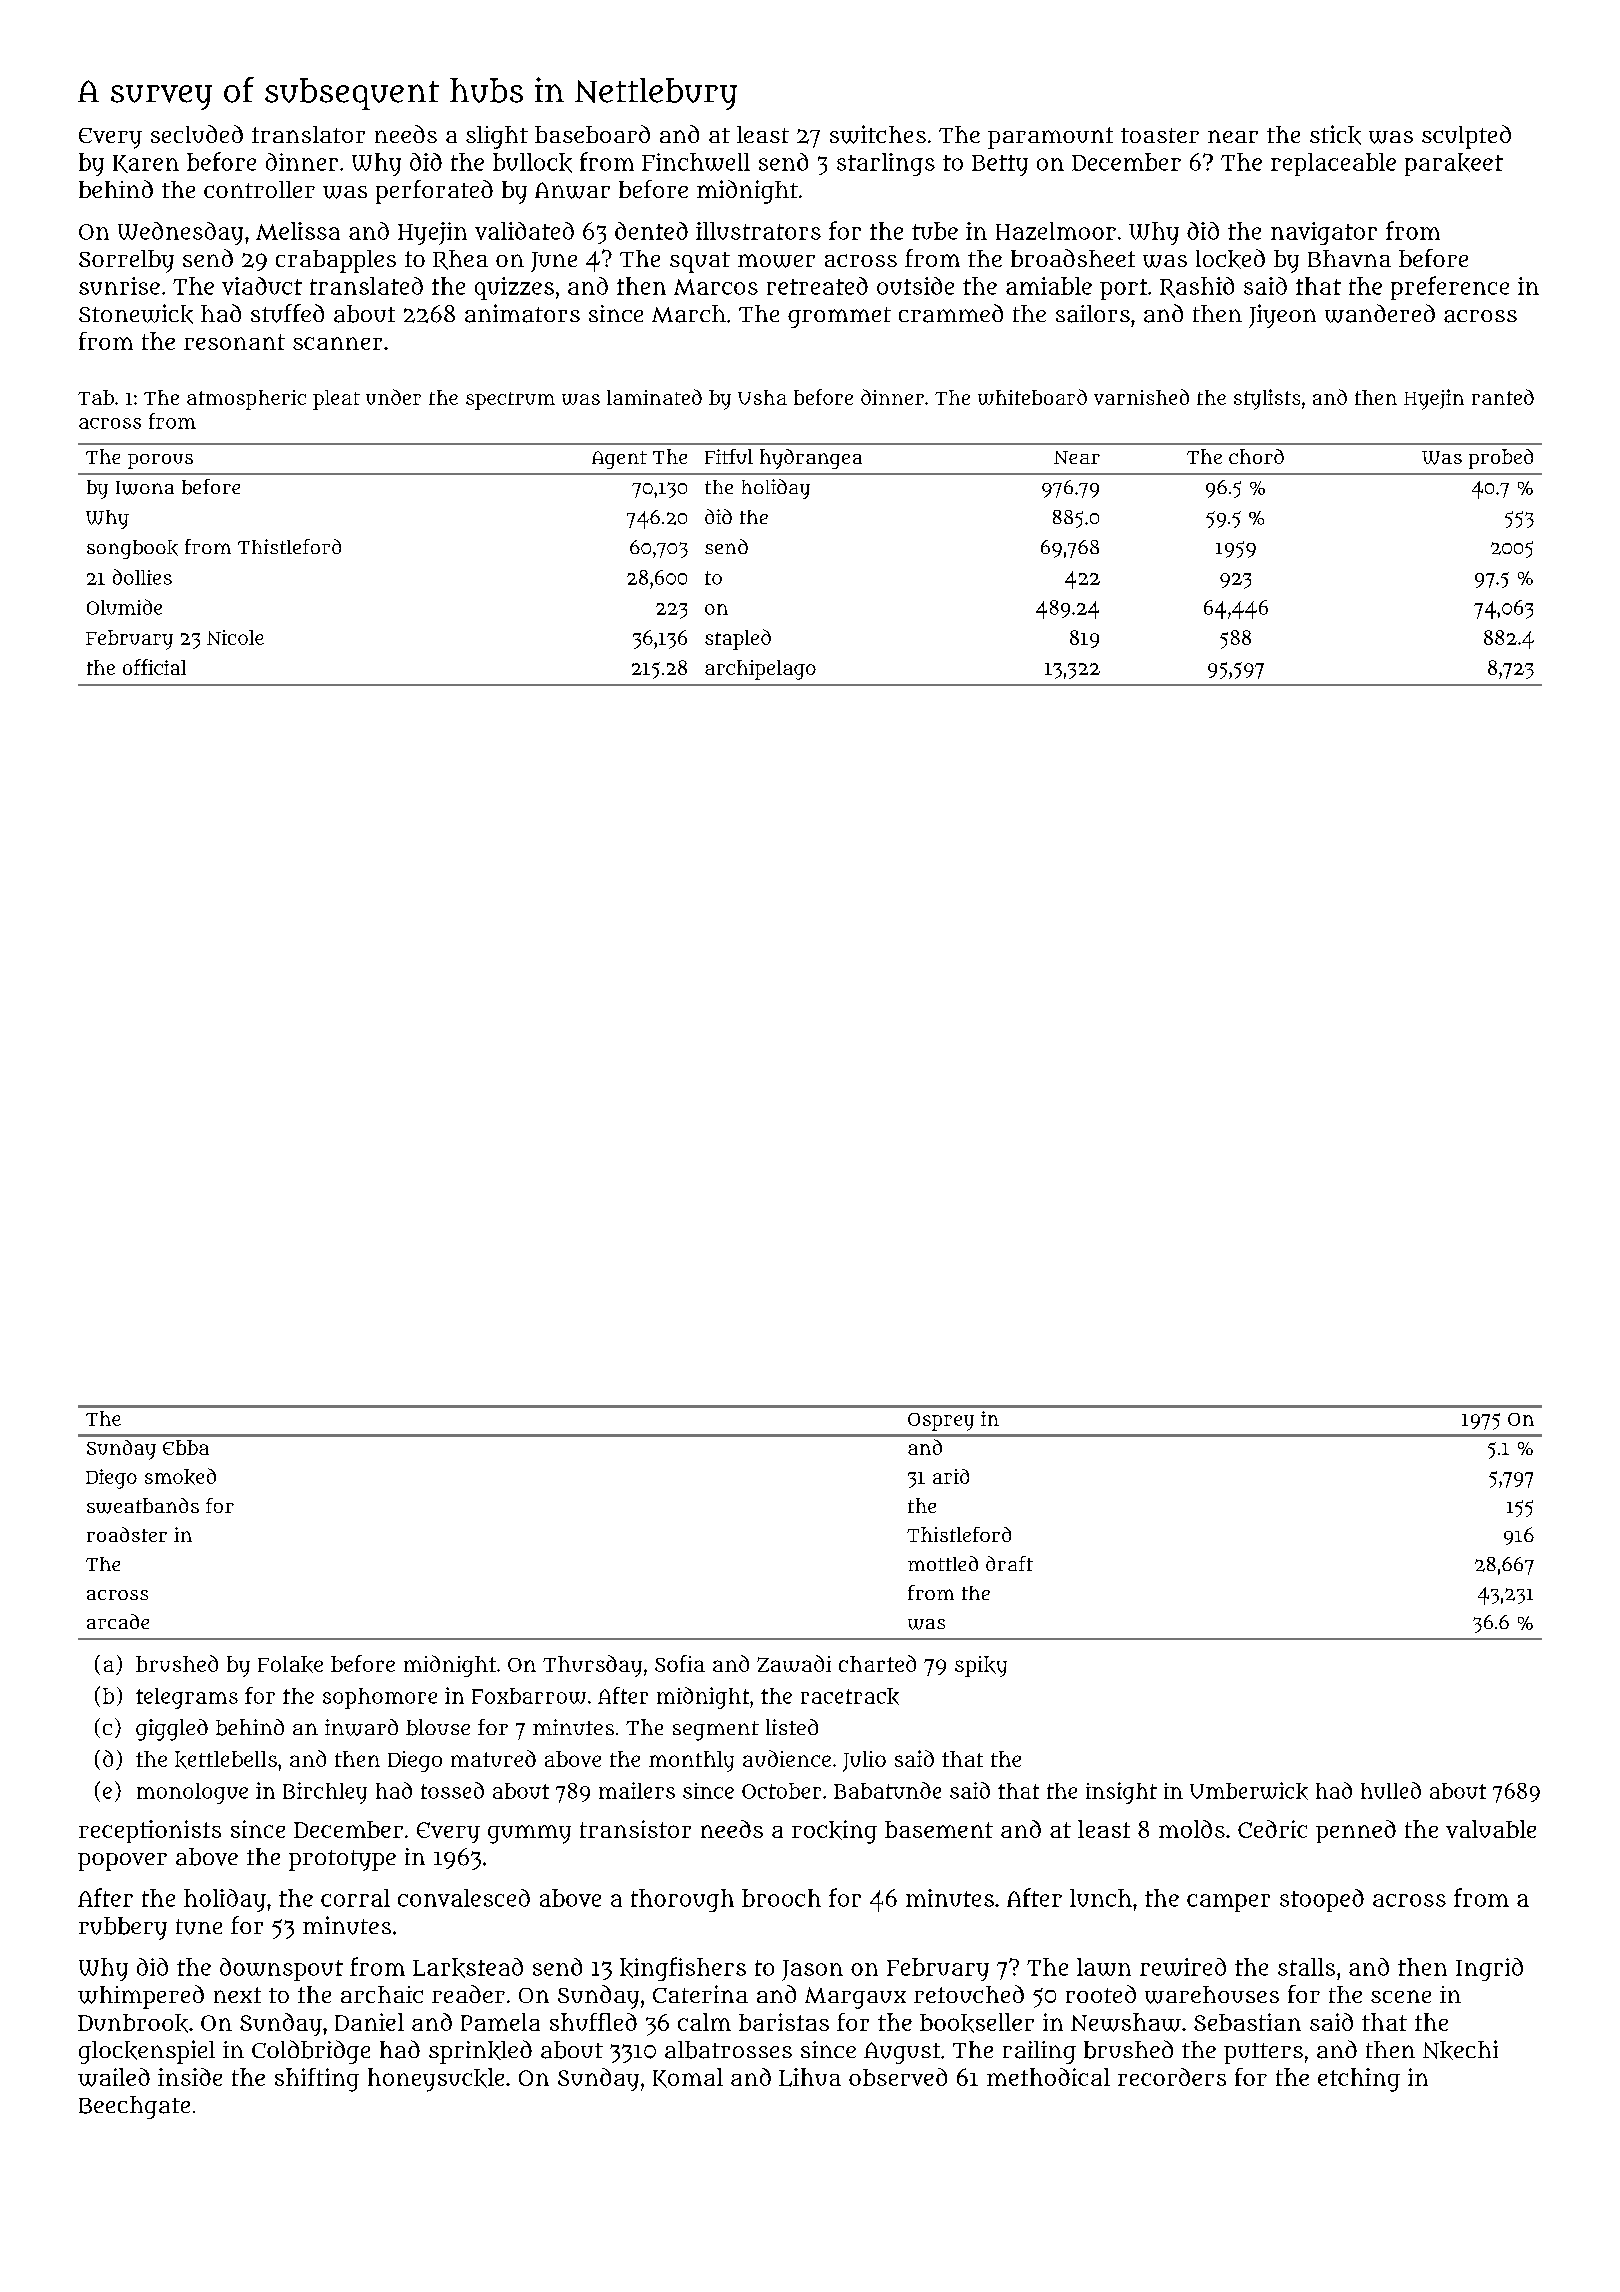 The width and height of the screenshot is (1620, 2292). Describe the element at coordinates (1466, 137) in the screenshot. I see `sculpted` at that location.
